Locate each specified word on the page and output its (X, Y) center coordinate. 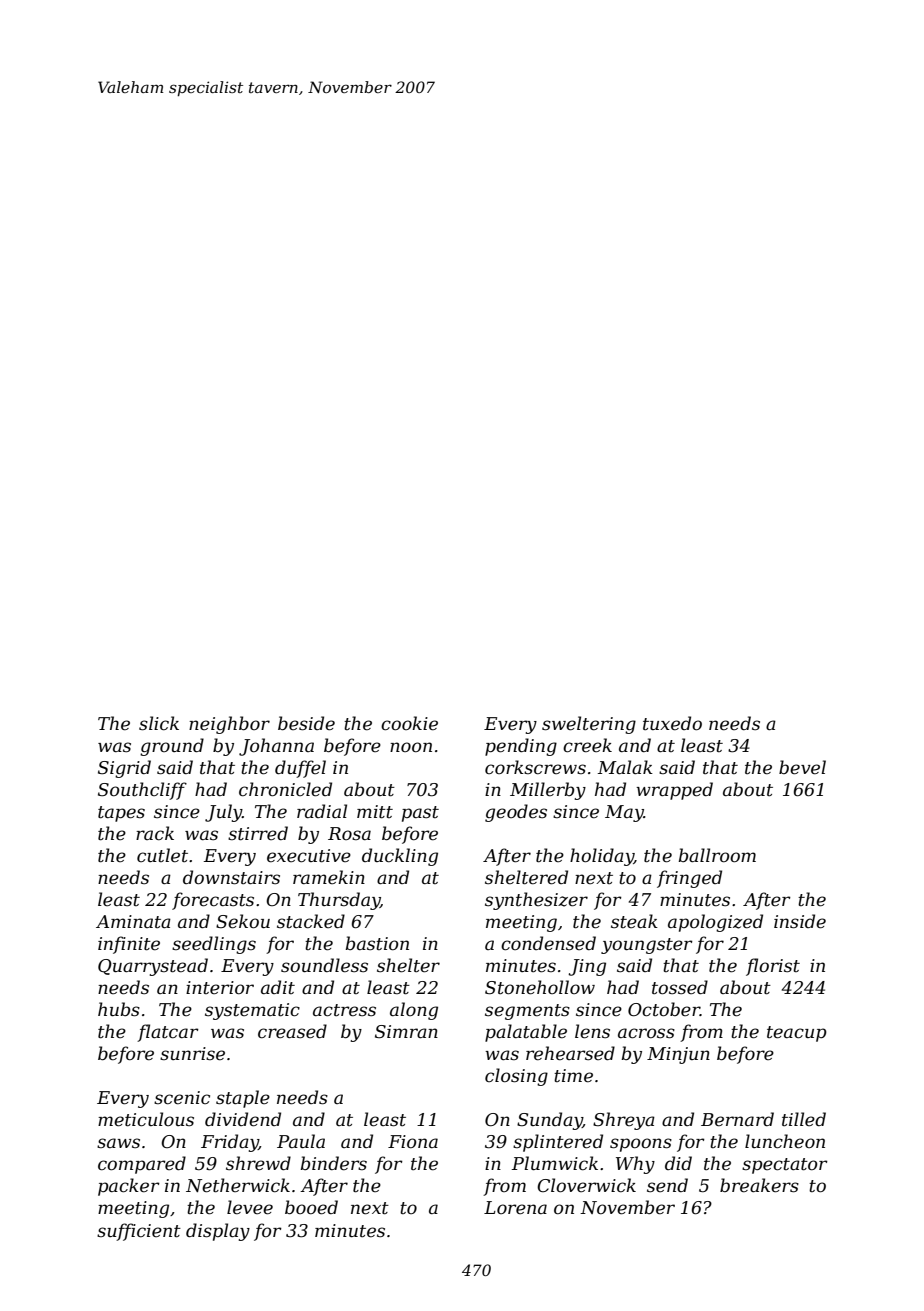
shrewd (258, 1163)
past (420, 814)
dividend (243, 1119)
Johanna (276, 747)
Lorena (515, 1207)
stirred (258, 833)
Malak (625, 767)
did (678, 1163)
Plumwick (555, 1163)
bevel (802, 767)
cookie (409, 723)
